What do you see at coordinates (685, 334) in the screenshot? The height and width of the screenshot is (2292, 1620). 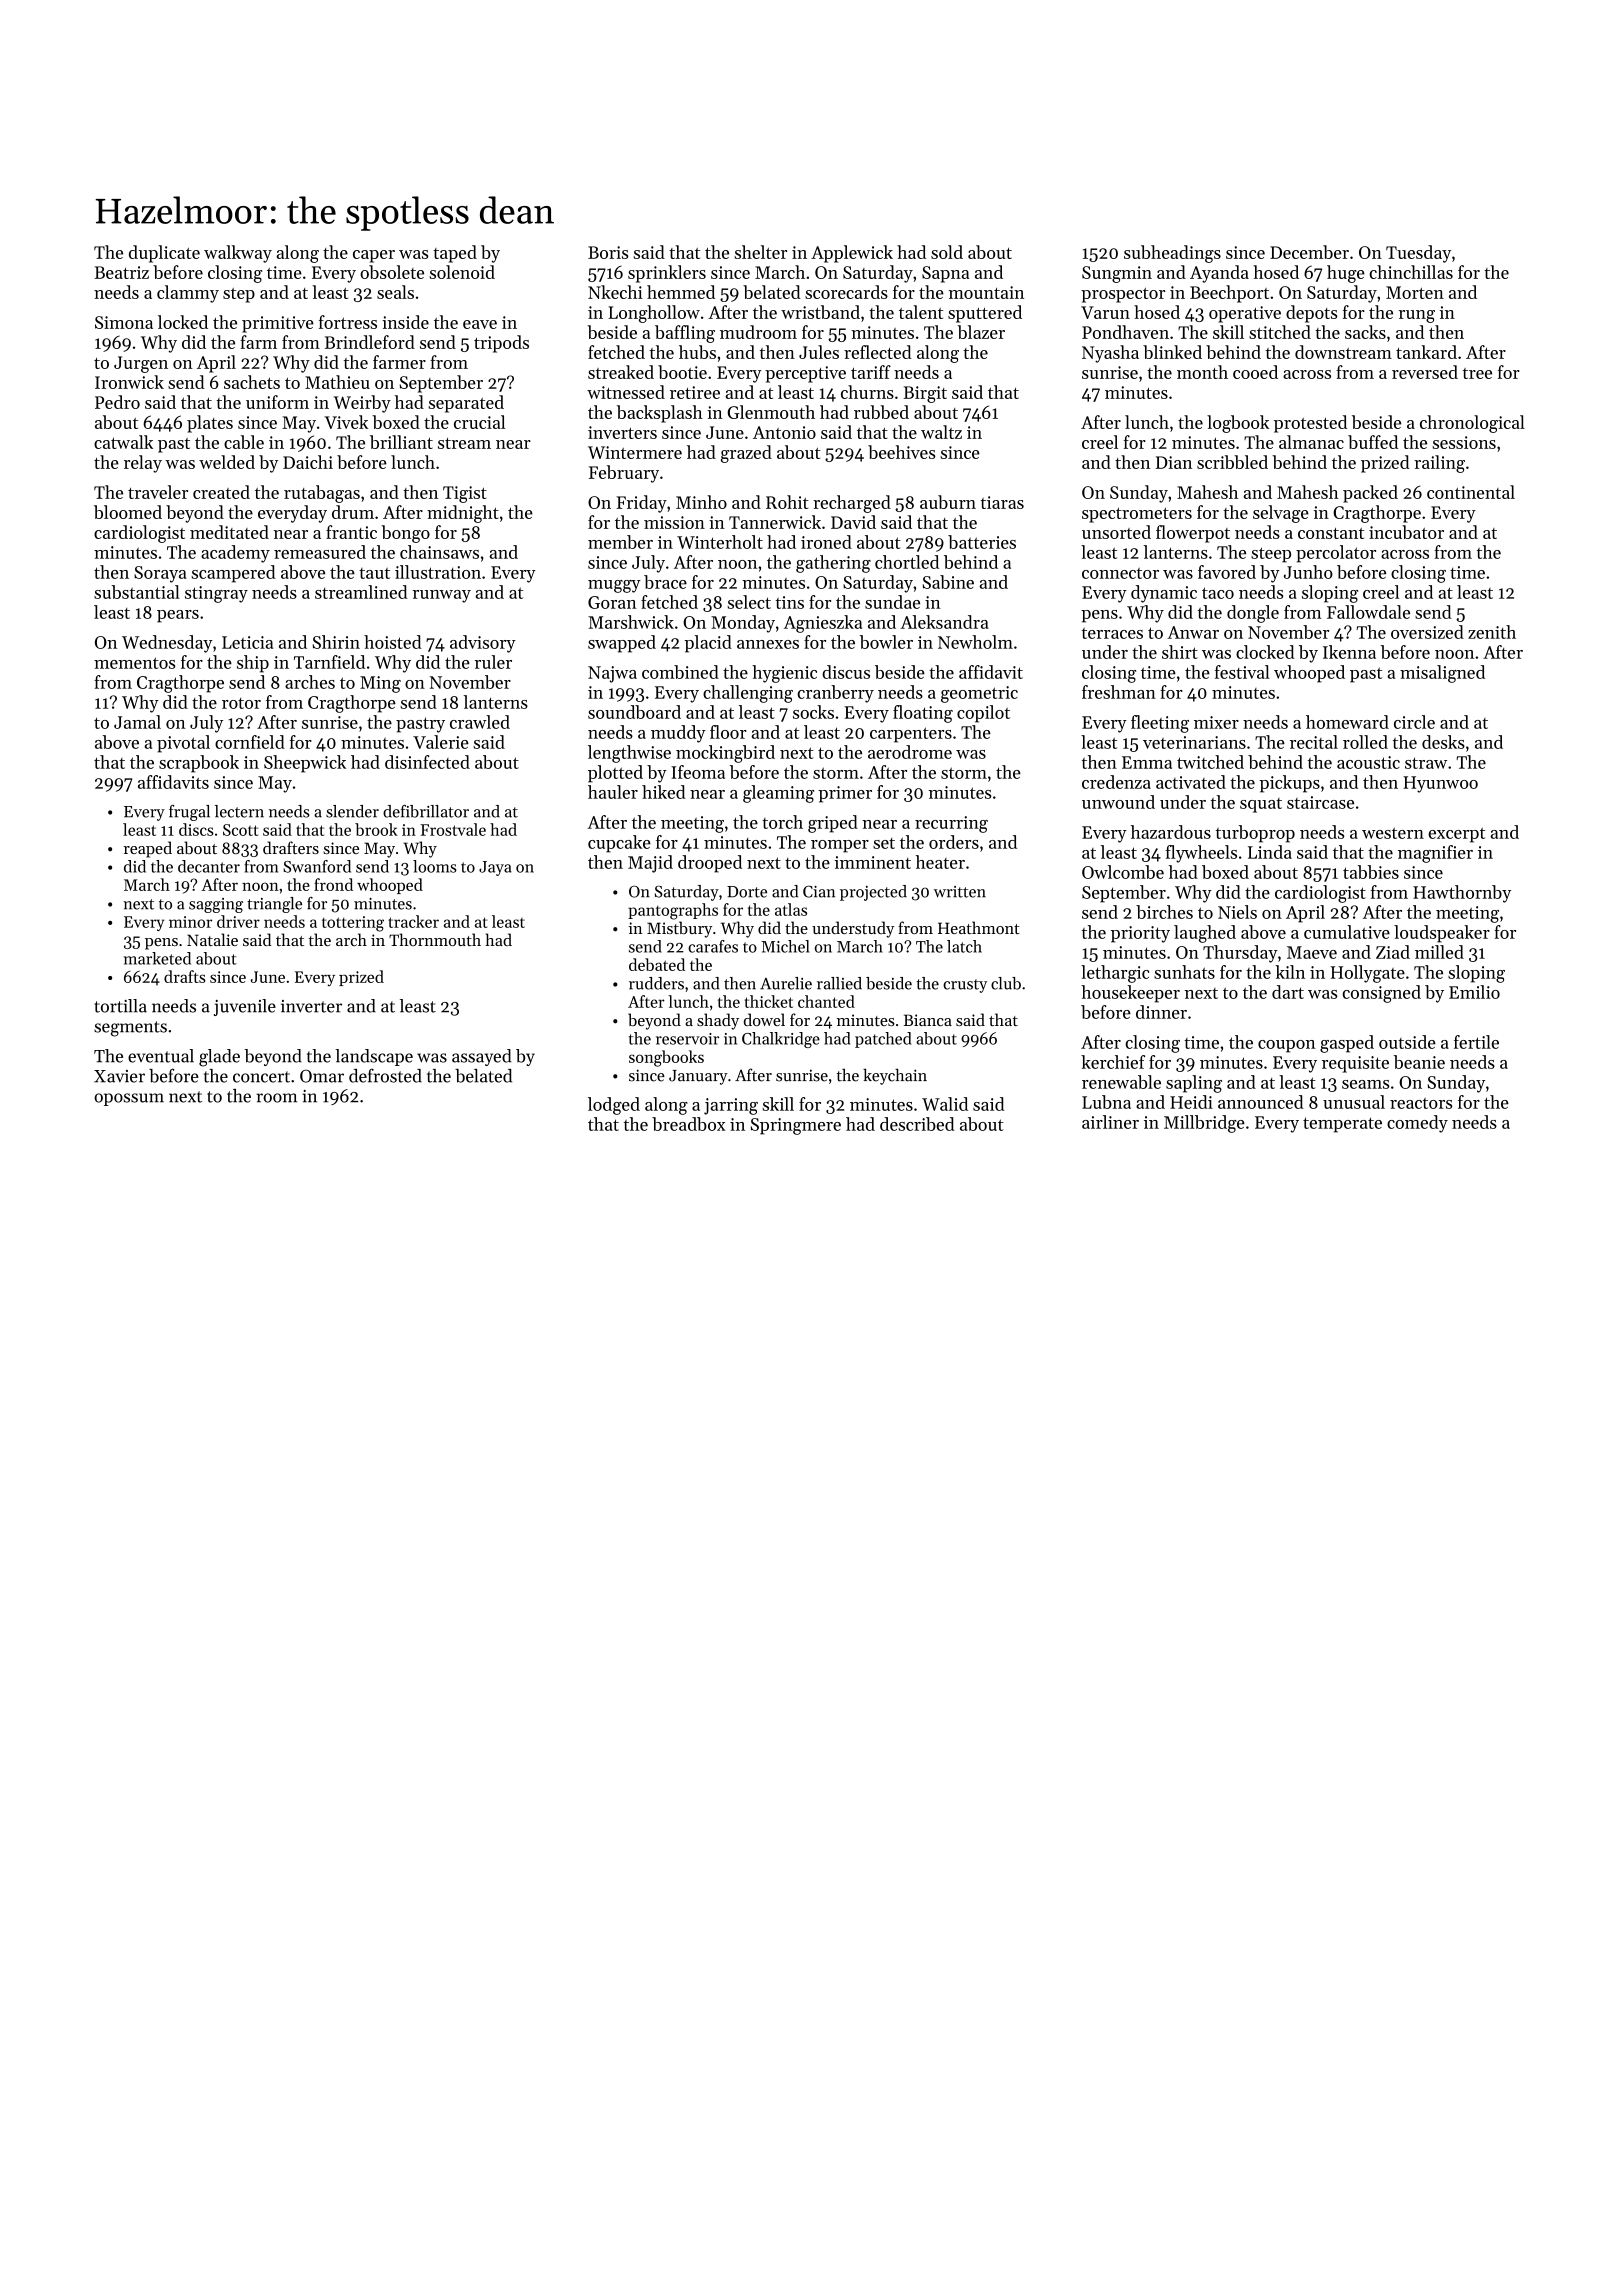 I see `baffling` at bounding box center [685, 334].
